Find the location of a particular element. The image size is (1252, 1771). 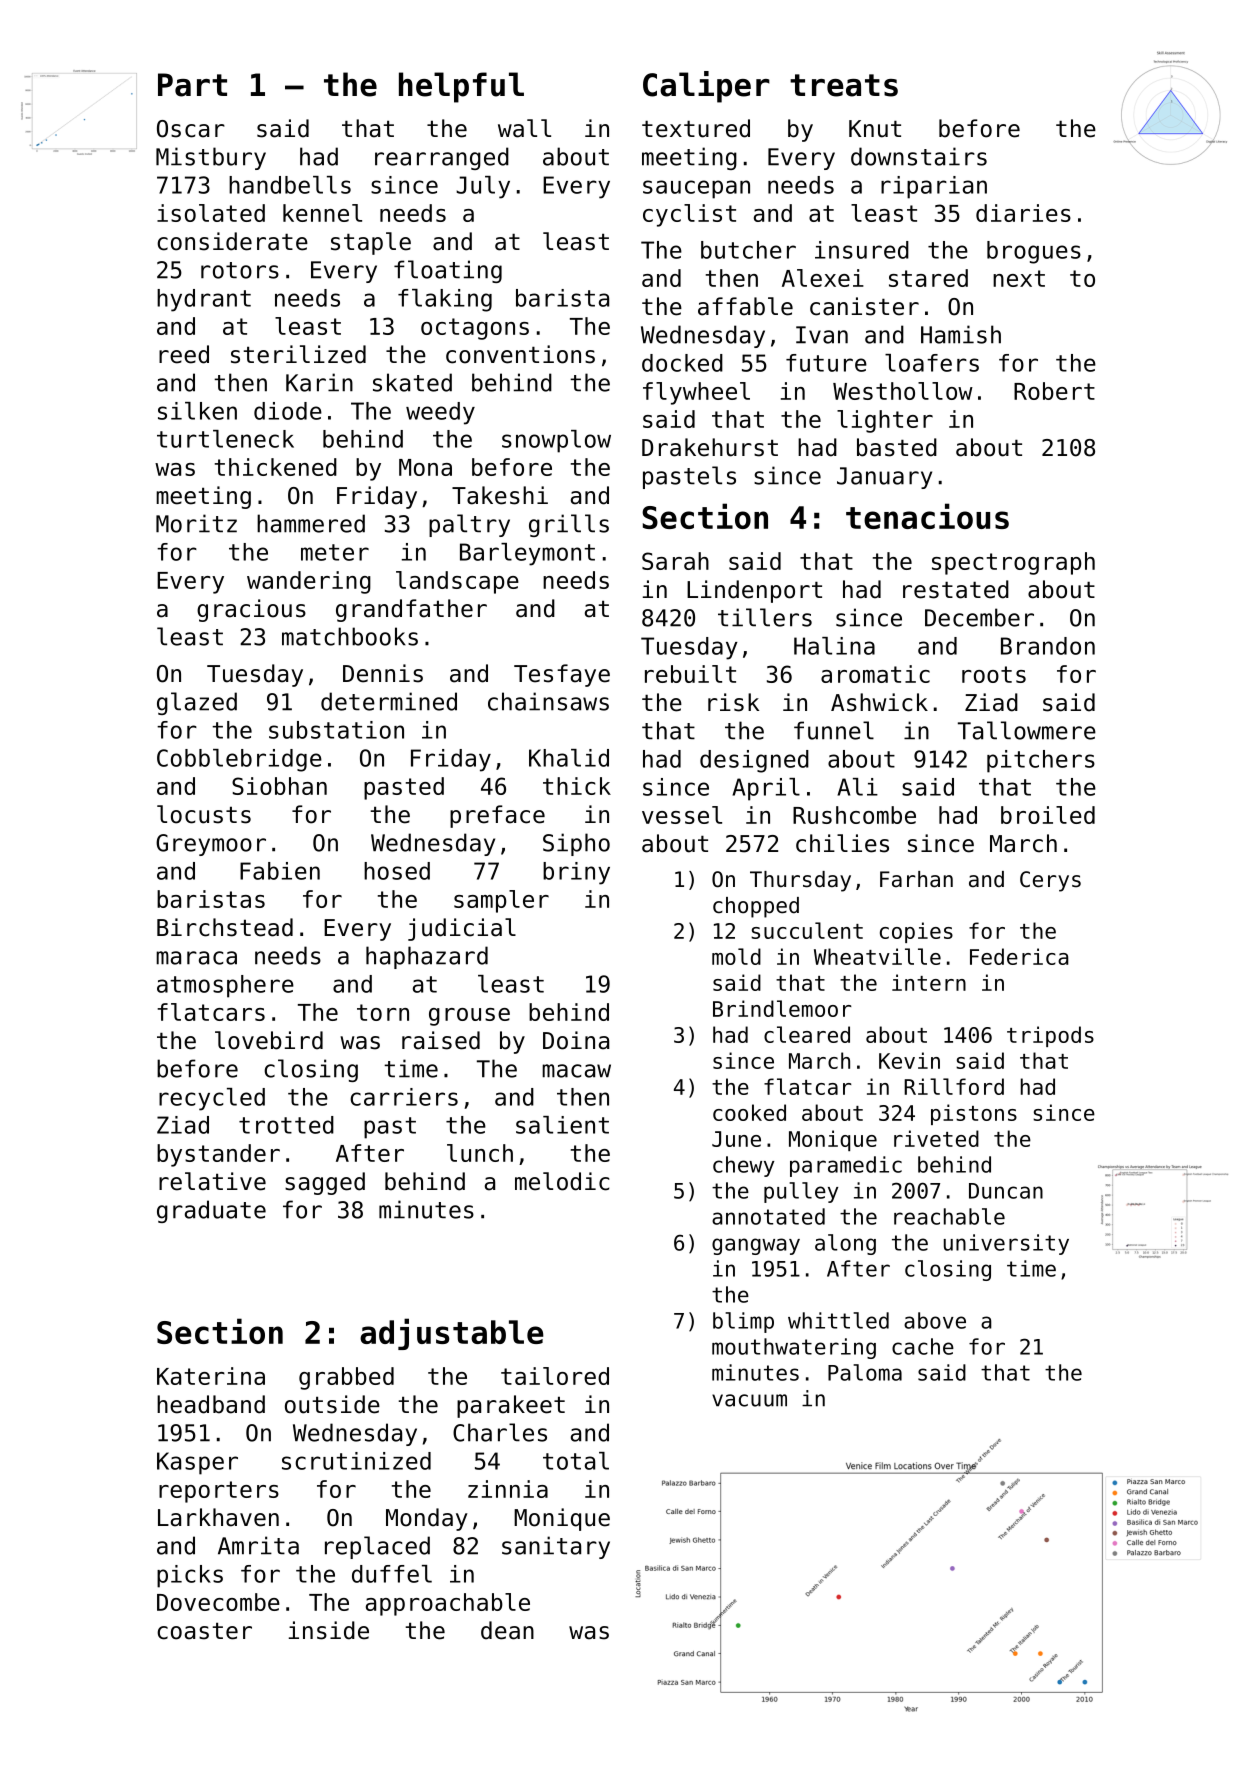

Robert is located at coordinates (1054, 391).
